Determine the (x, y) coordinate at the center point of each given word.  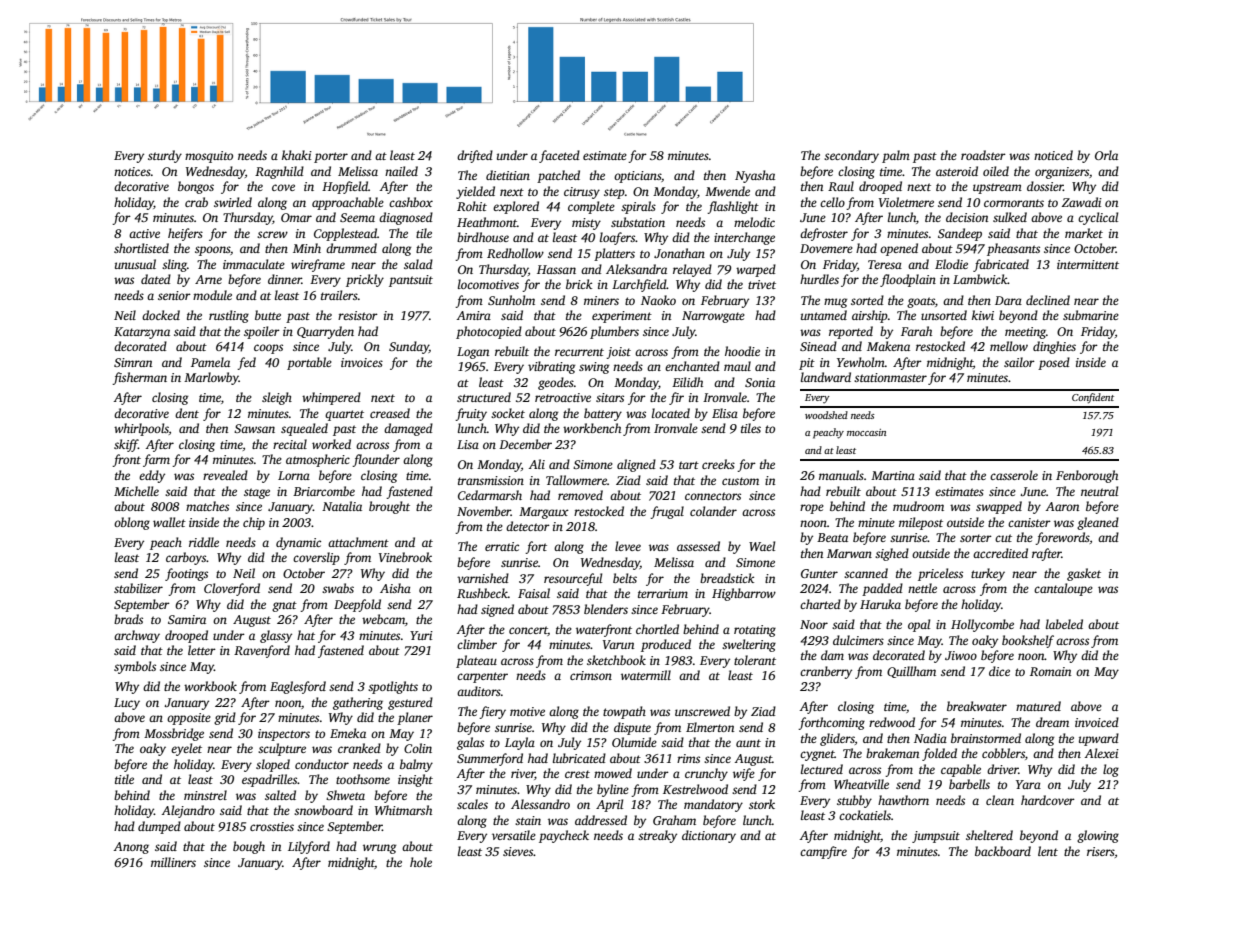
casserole (1014, 475)
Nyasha (755, 176)
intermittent (1088, 264)
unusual (135, 264)
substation (638, 222)
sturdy (165, 156)
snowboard (323, 810)
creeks (718, 464)
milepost (921, 523)
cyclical (1098, 218)
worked (331, 444)
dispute (632, 728)
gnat (284, 606)
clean (1000, 800)
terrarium (663, 593)
